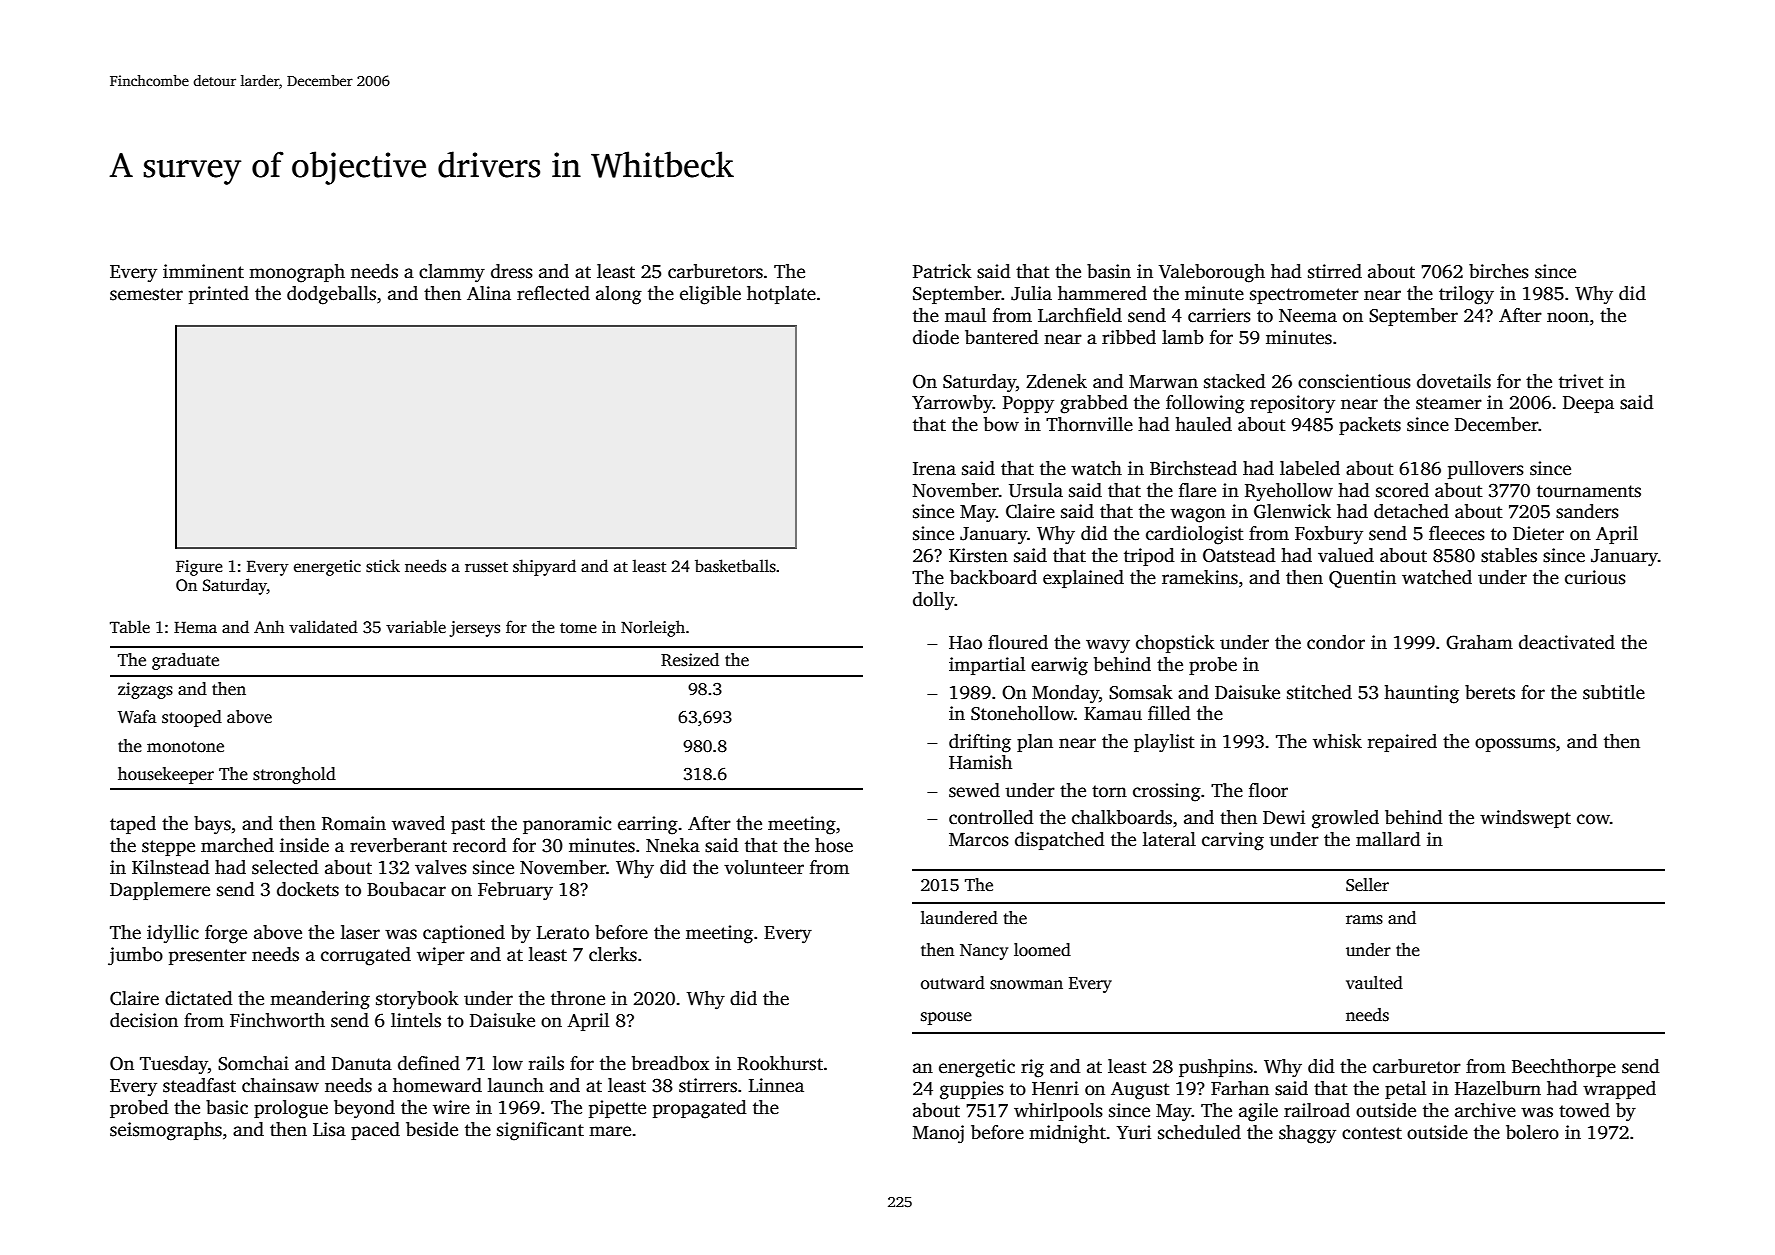 This page has width=1775, height=1255. Describe the element at coordinates (1346, 555) in the page. I see `valued` at that location.
